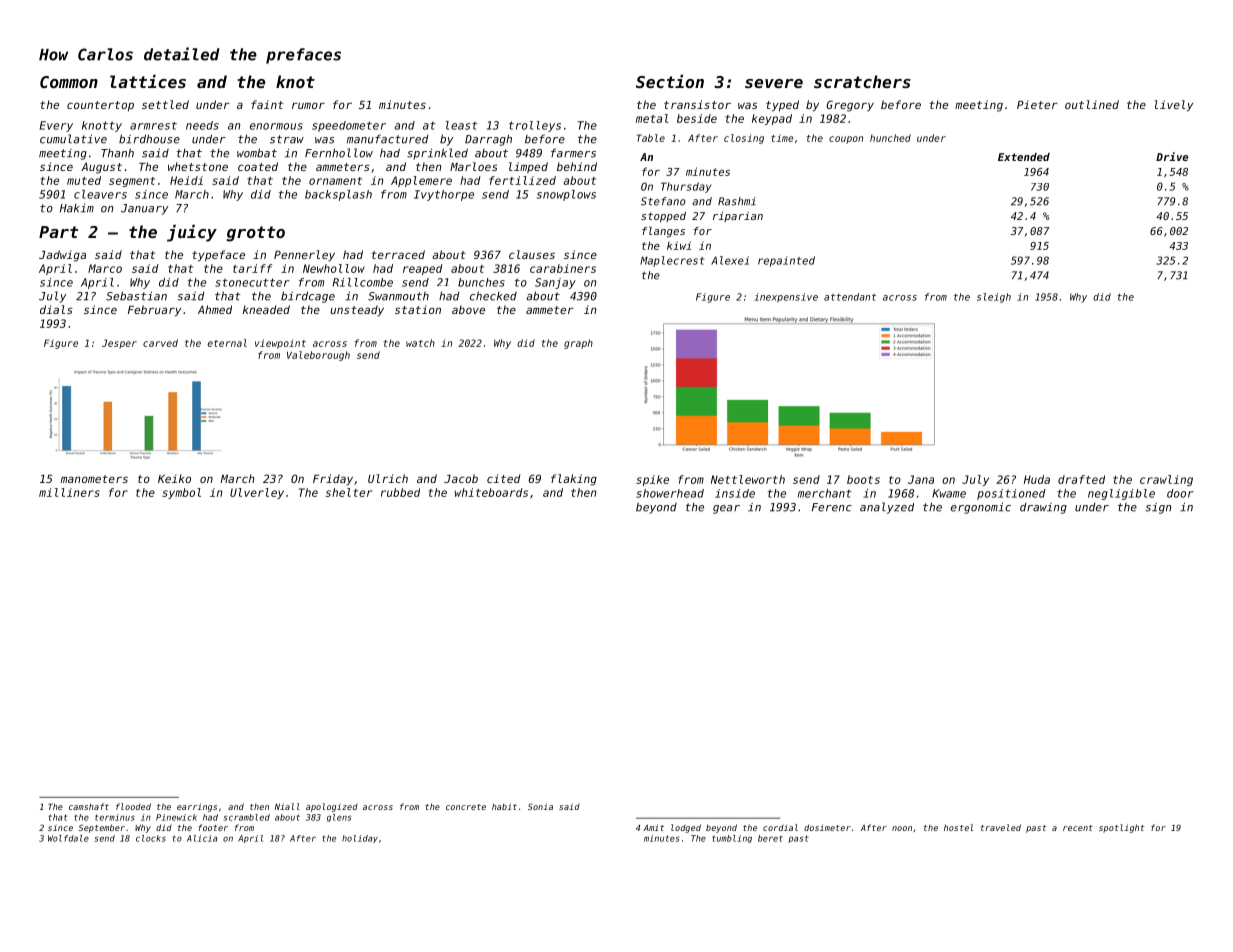 The image size is (1233, 952). What do you see at coordinates (461, 478) in the page?
I see `Jacob` at bounding box center [461, 478].
